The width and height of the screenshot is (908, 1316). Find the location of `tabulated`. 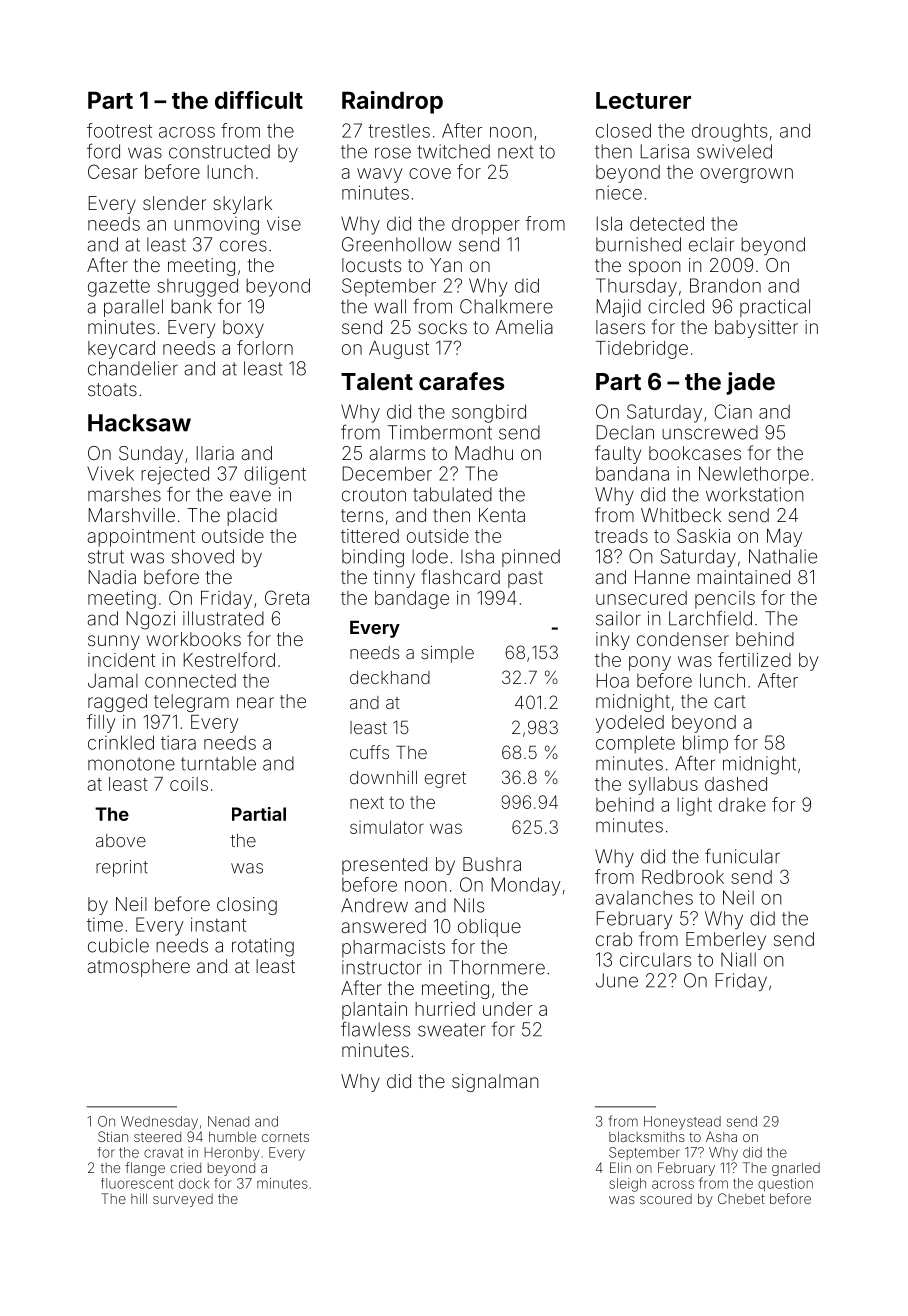

tabulated is located at coordinates (452, 494).
